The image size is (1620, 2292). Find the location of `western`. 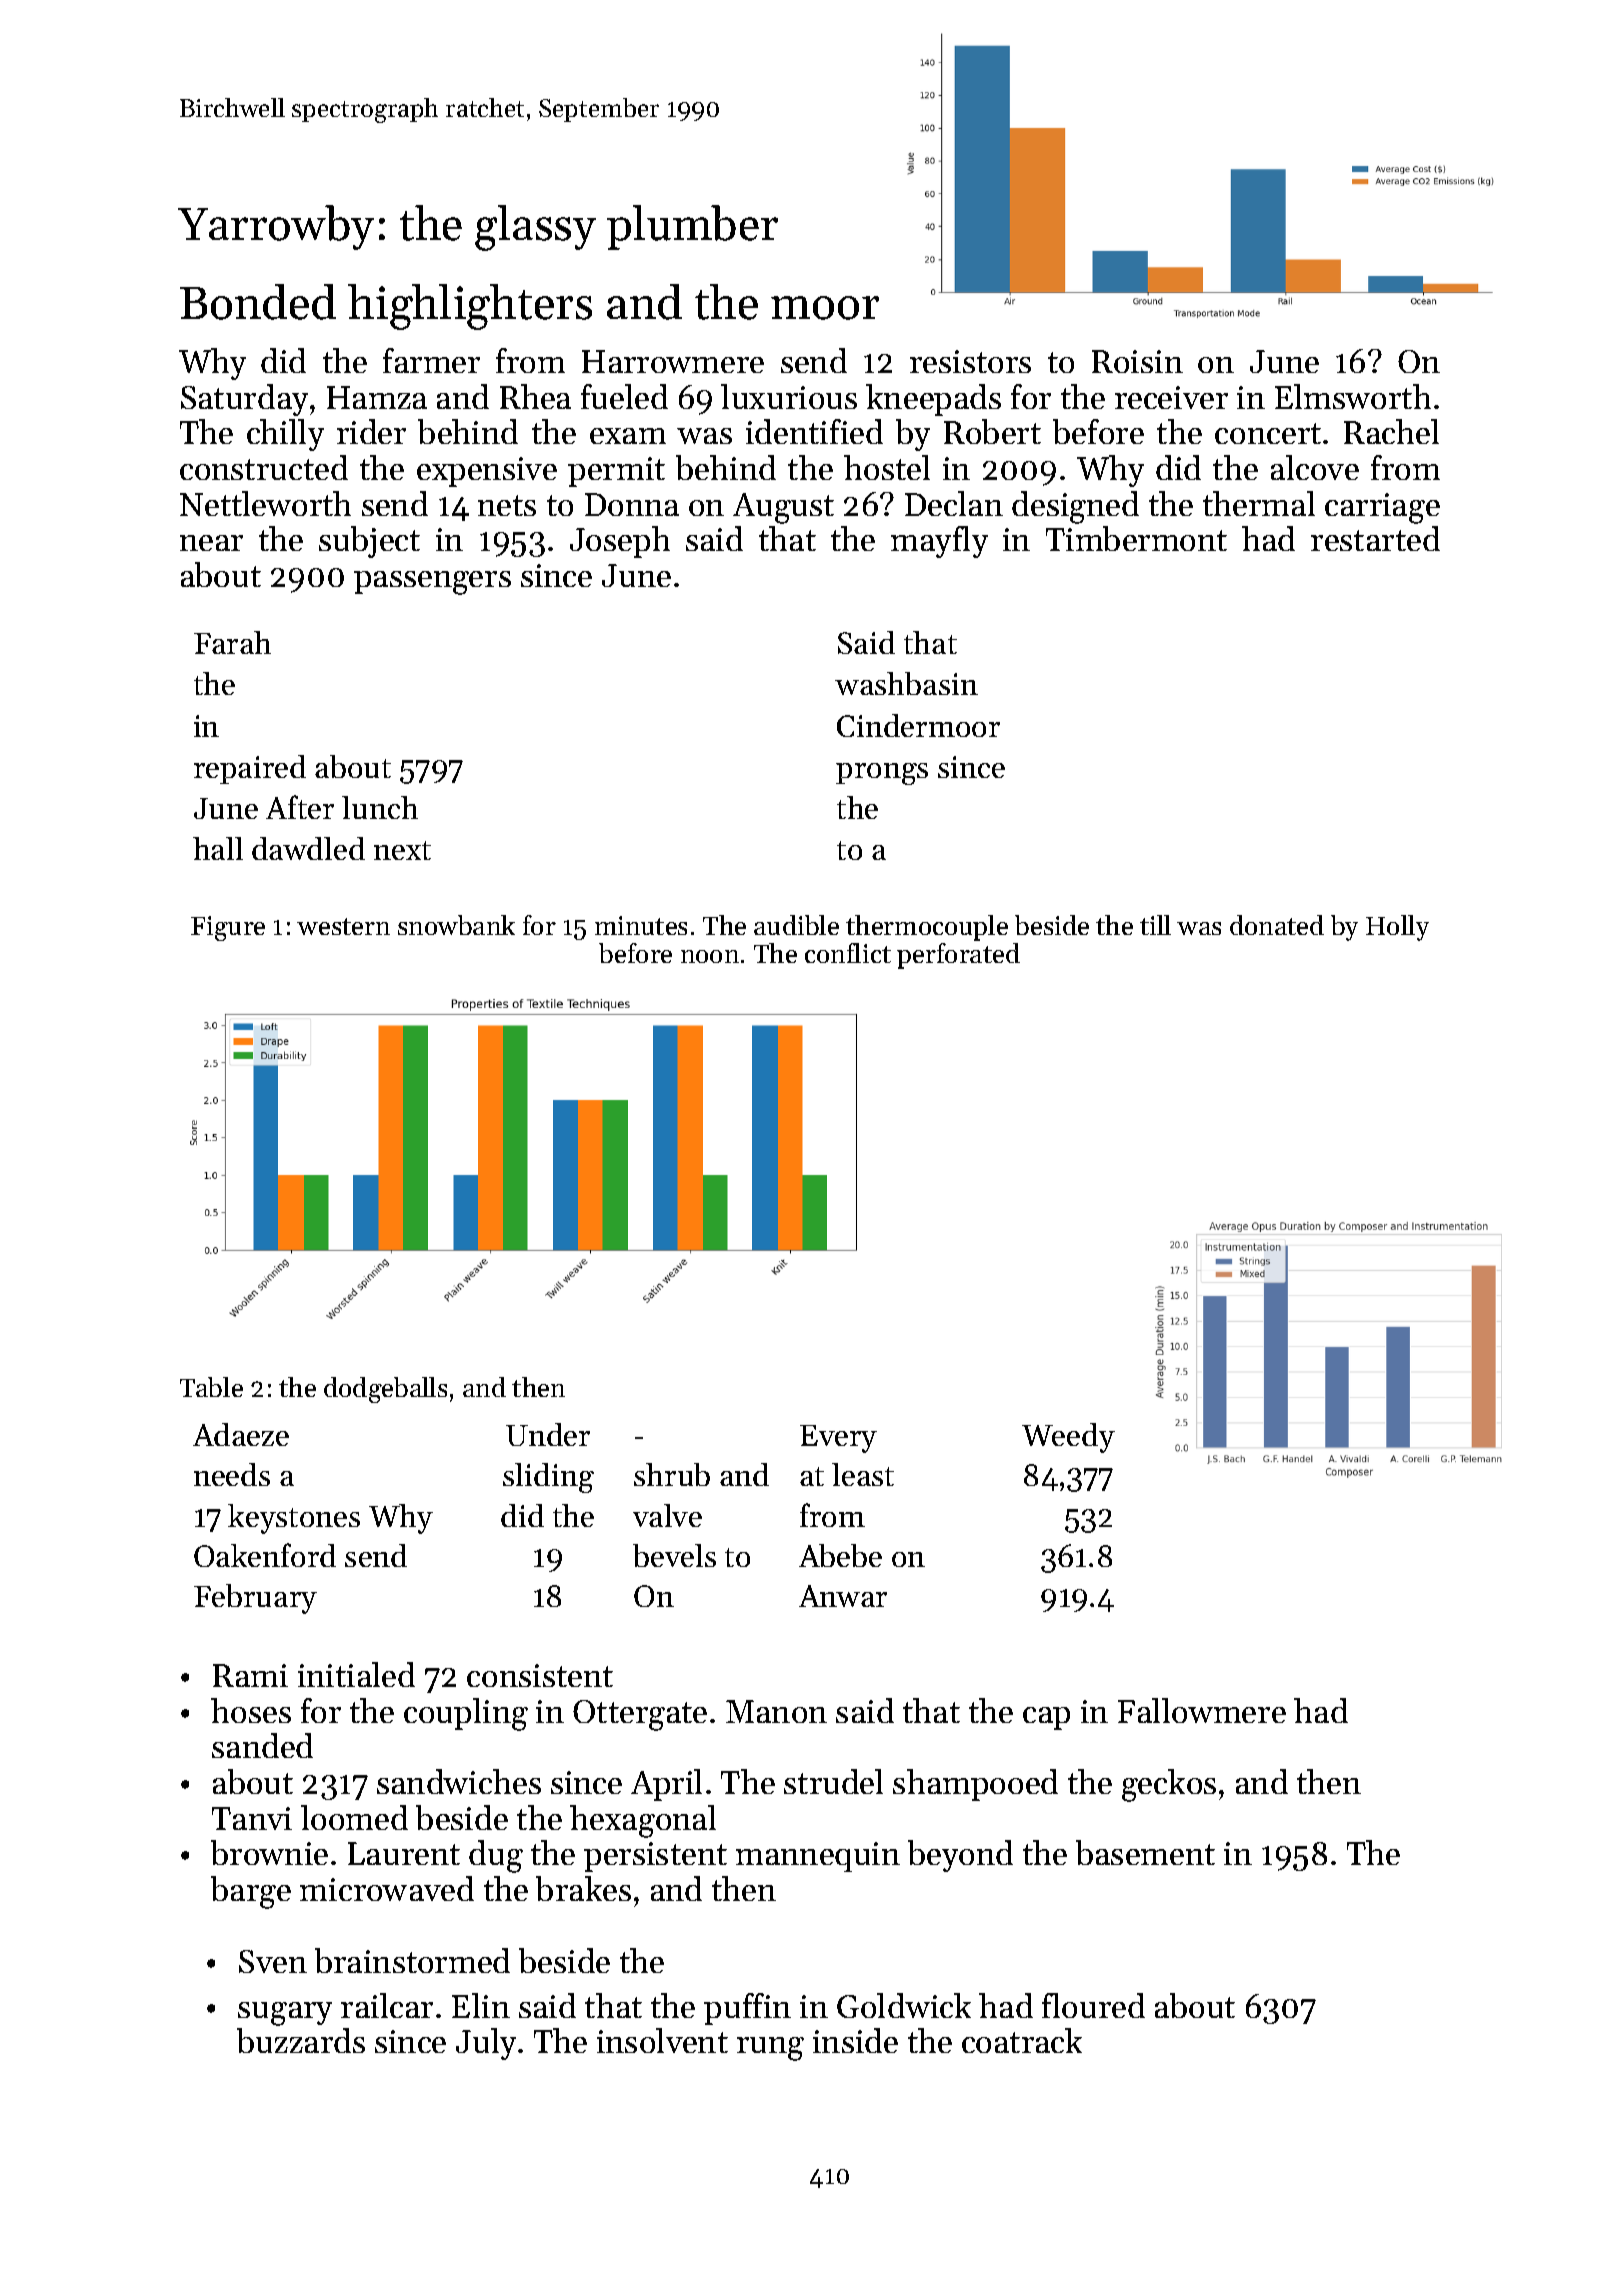

western is located at coordinates (343, 926).
